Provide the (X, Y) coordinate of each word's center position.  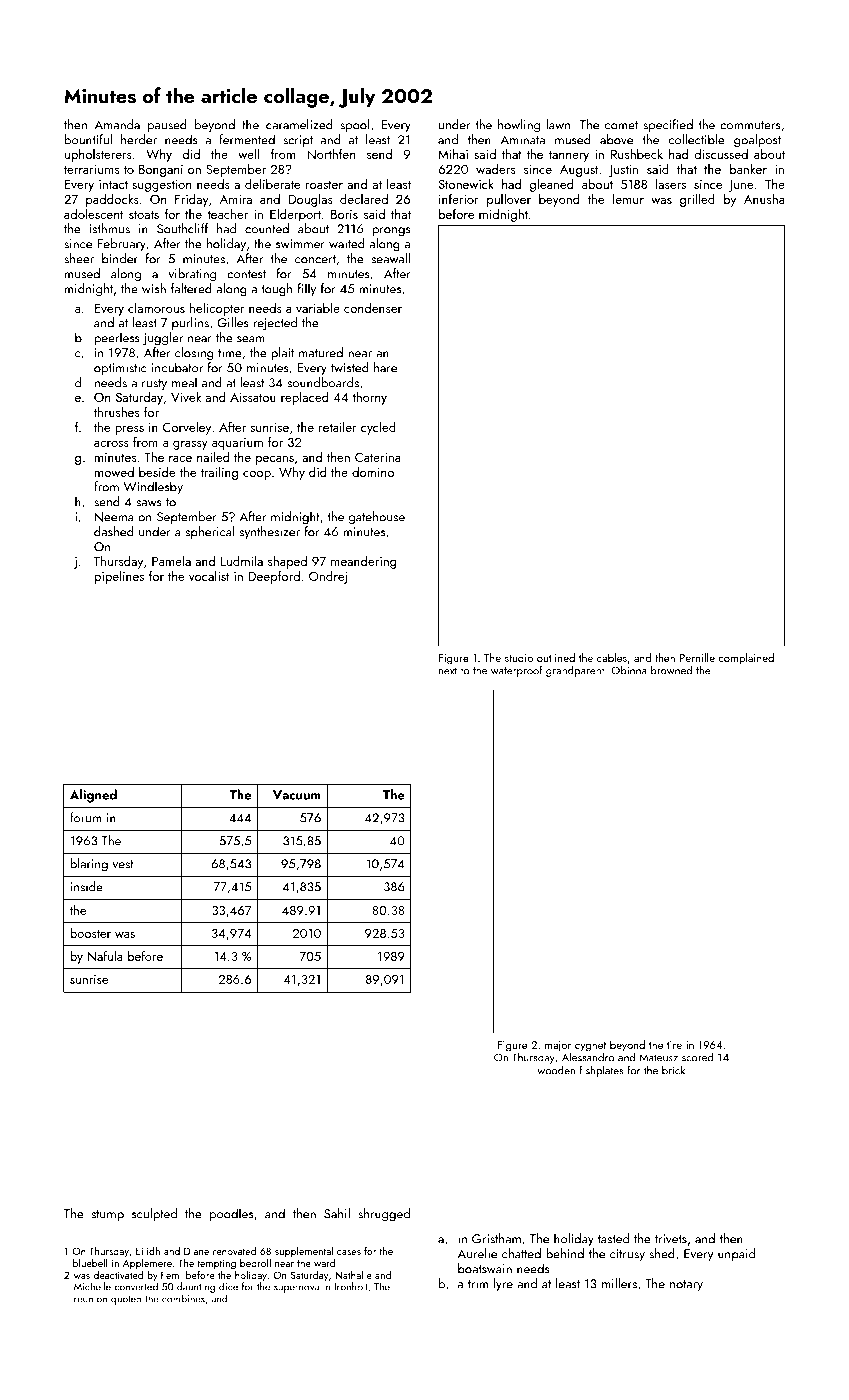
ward (324, 1263)
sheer (79, 258)
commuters (750, 125)
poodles (231, 1215)
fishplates (601, 1071)
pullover (509, 200)
